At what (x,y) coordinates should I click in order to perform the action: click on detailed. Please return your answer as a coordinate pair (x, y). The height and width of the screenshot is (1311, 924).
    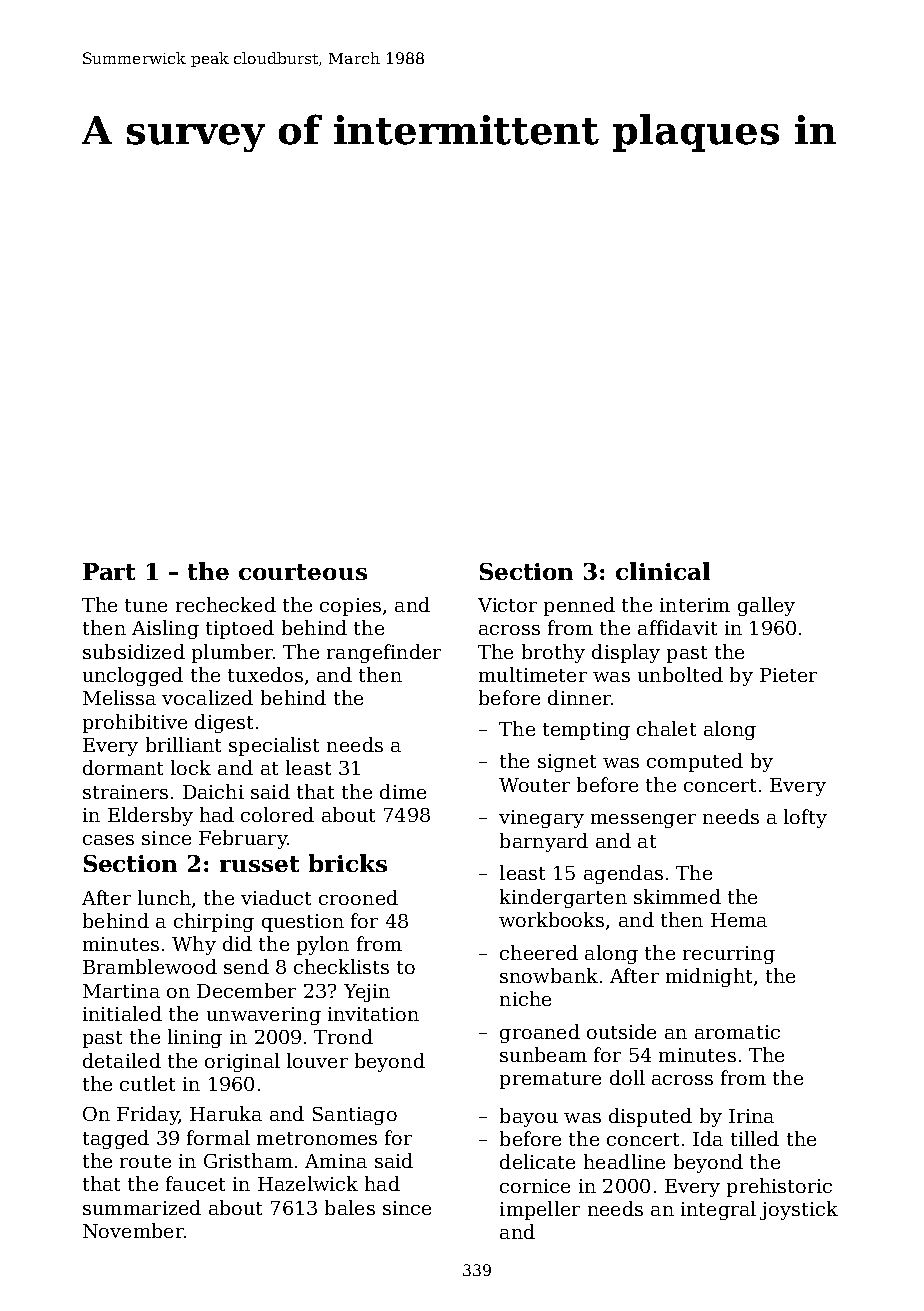
    Looking at the image, I should click on (122, 1060).
